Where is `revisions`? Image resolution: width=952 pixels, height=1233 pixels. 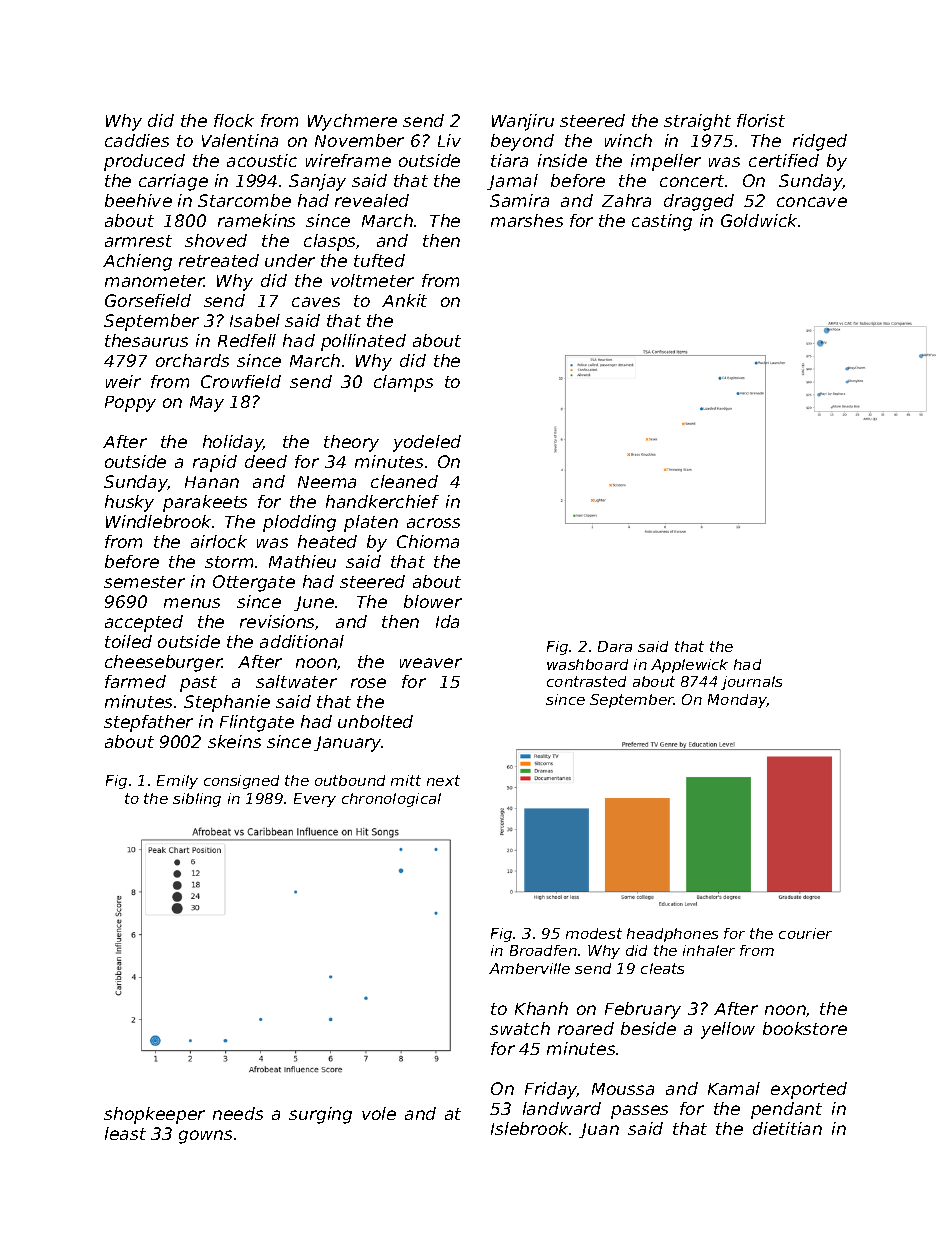 revisions is located at coordinates (278, 622).
